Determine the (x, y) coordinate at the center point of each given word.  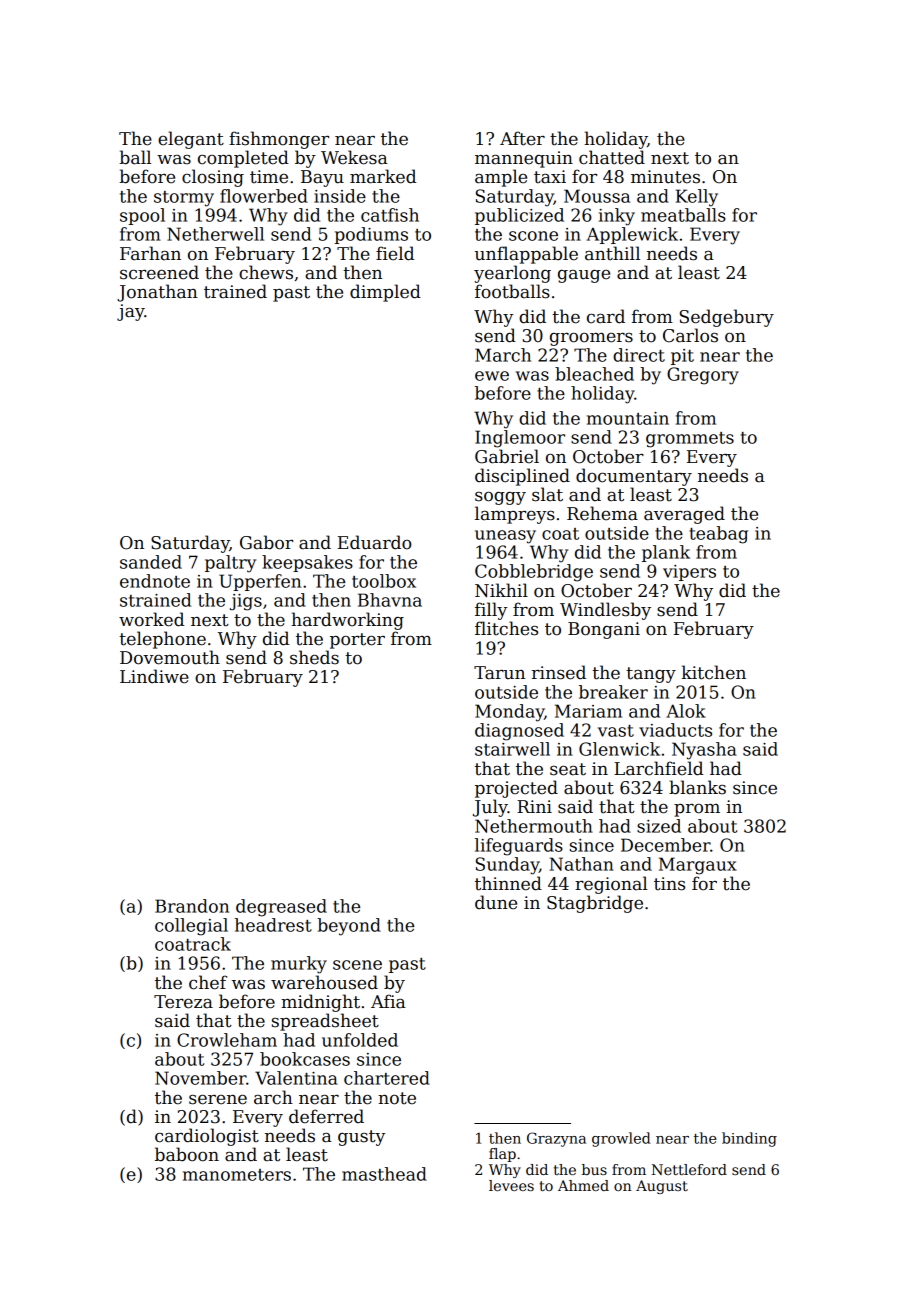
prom (697, 810)
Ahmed (583, 1185)
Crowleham (227, 1040)
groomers (591, 339)
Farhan (150, 253)
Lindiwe (154, 676)
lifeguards (519, 847)
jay (131, 312)
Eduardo (375, 542)
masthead (384, 1174)
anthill (612, 253)
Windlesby (605, 611)
